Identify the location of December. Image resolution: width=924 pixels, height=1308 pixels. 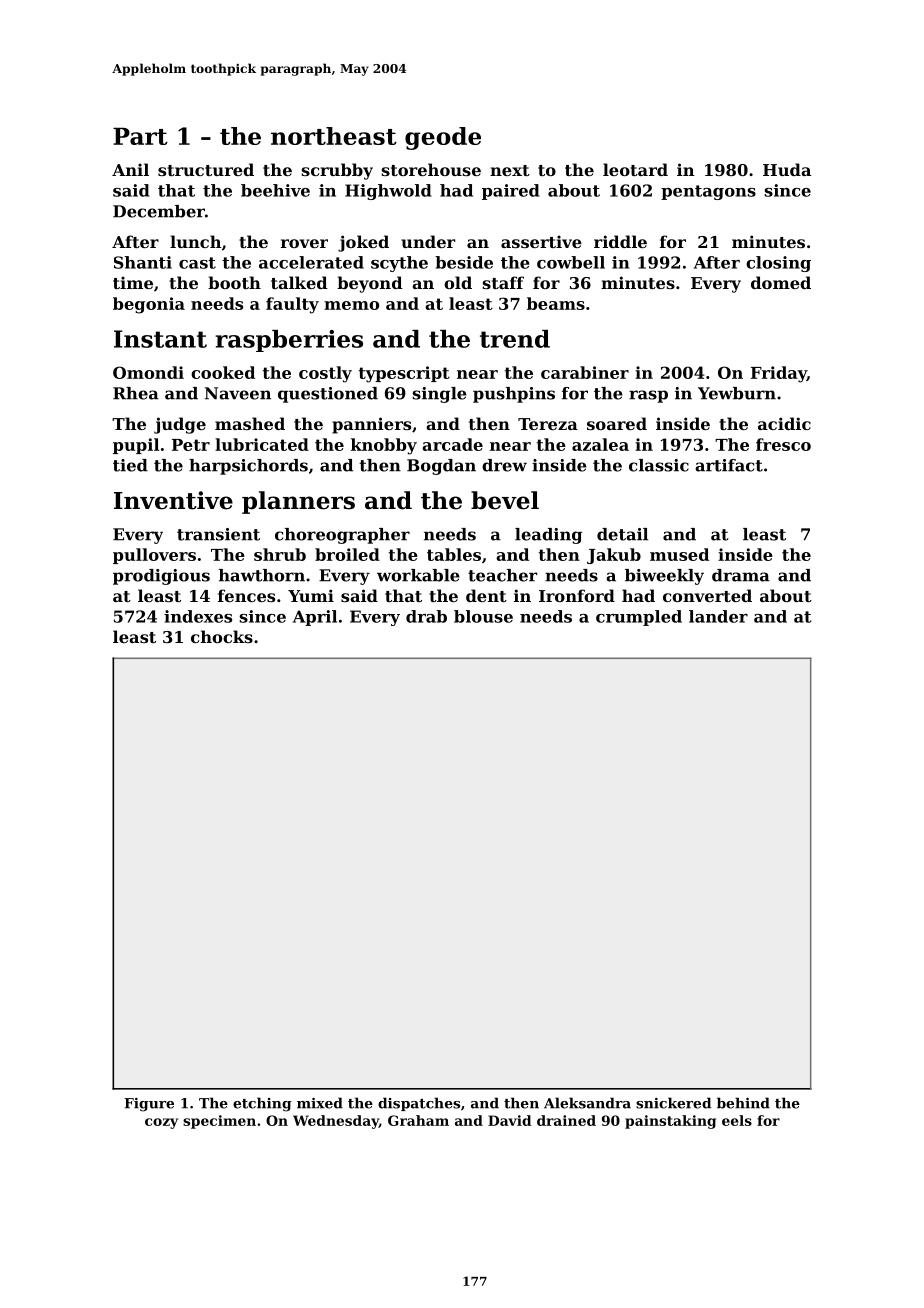
(159, 211).
